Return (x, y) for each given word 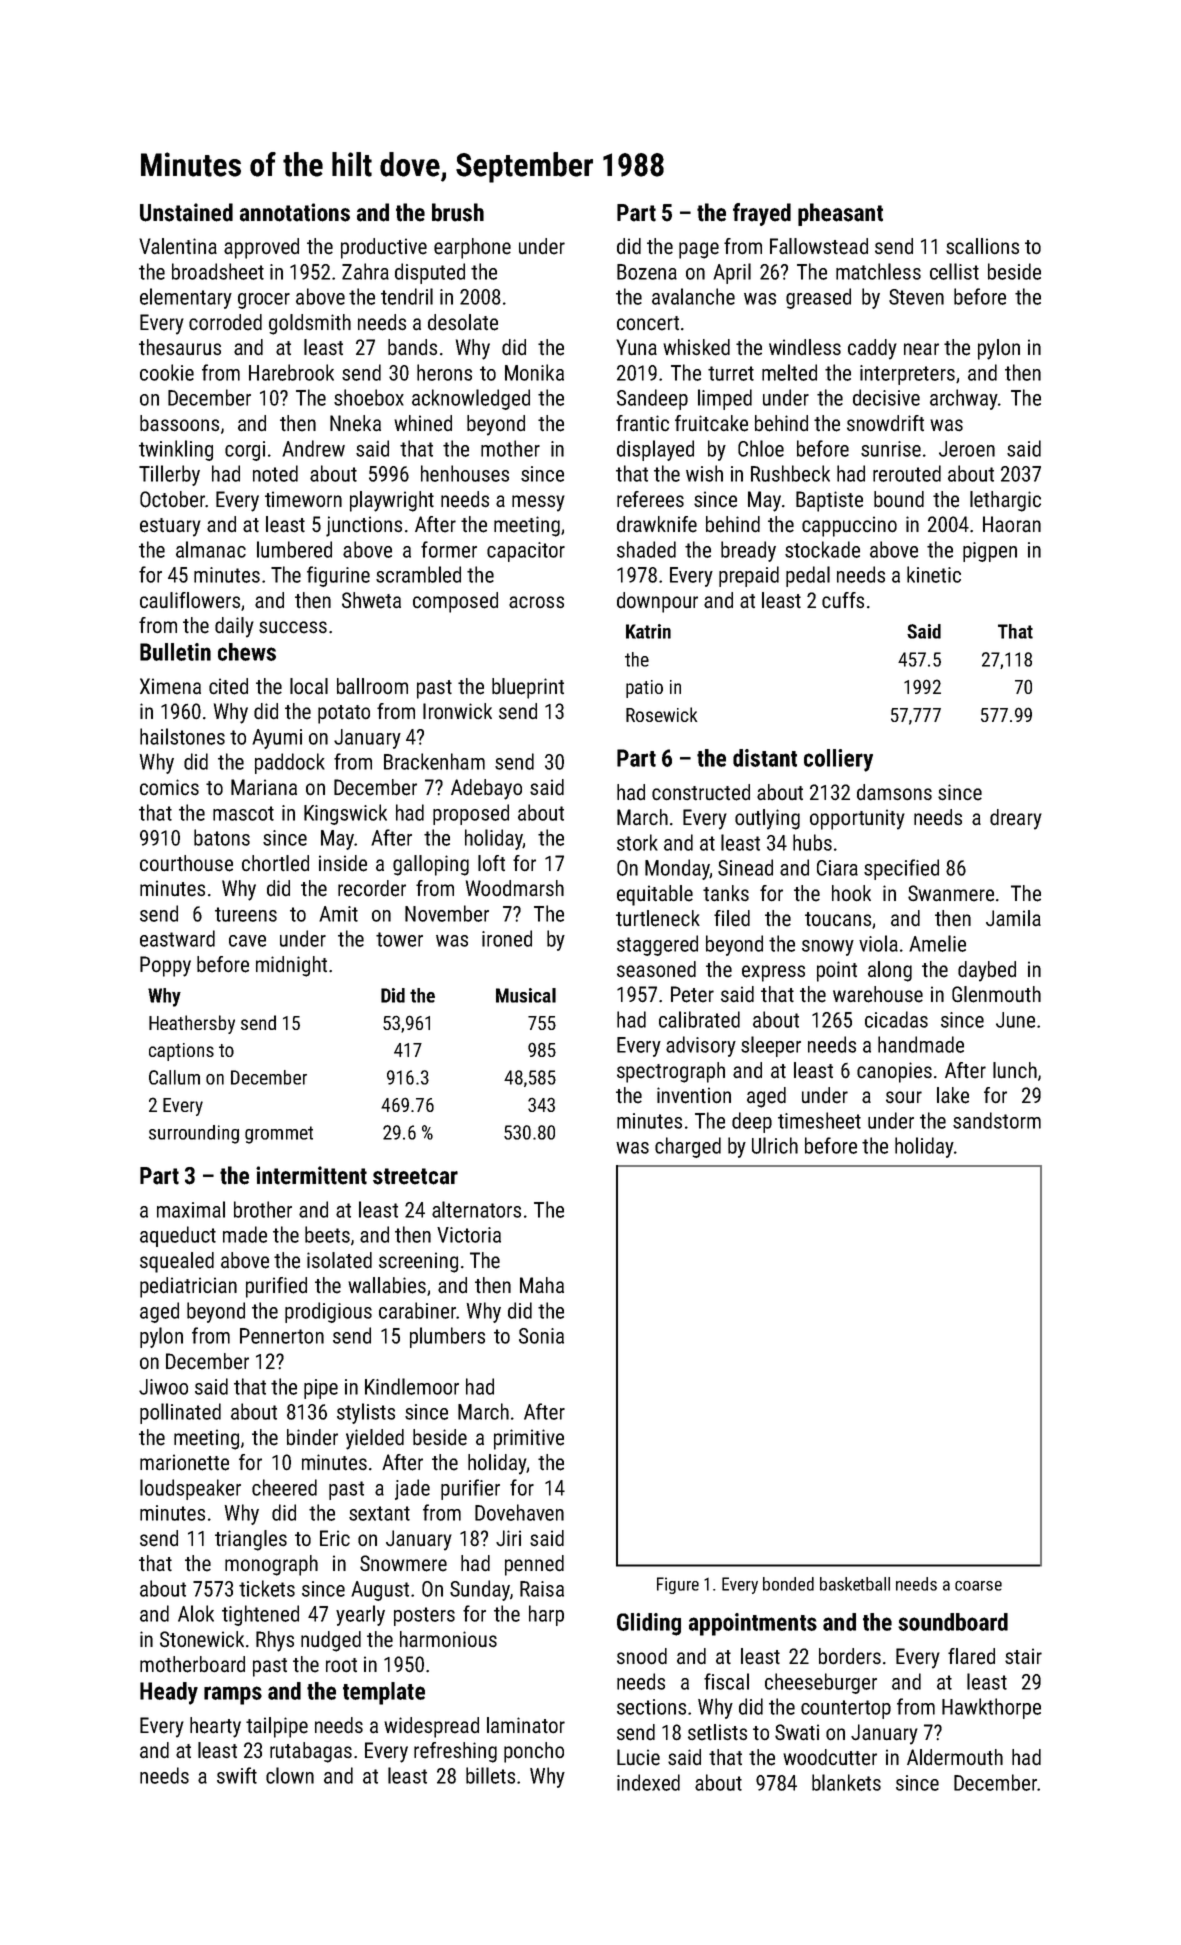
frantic (642, 423)
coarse (978, 1586)
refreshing (455, 1752)
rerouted (907, 473)
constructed (701, 792)
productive (384, 248)
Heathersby (192, 1024)
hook (851, 893)
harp (546, 1615)
